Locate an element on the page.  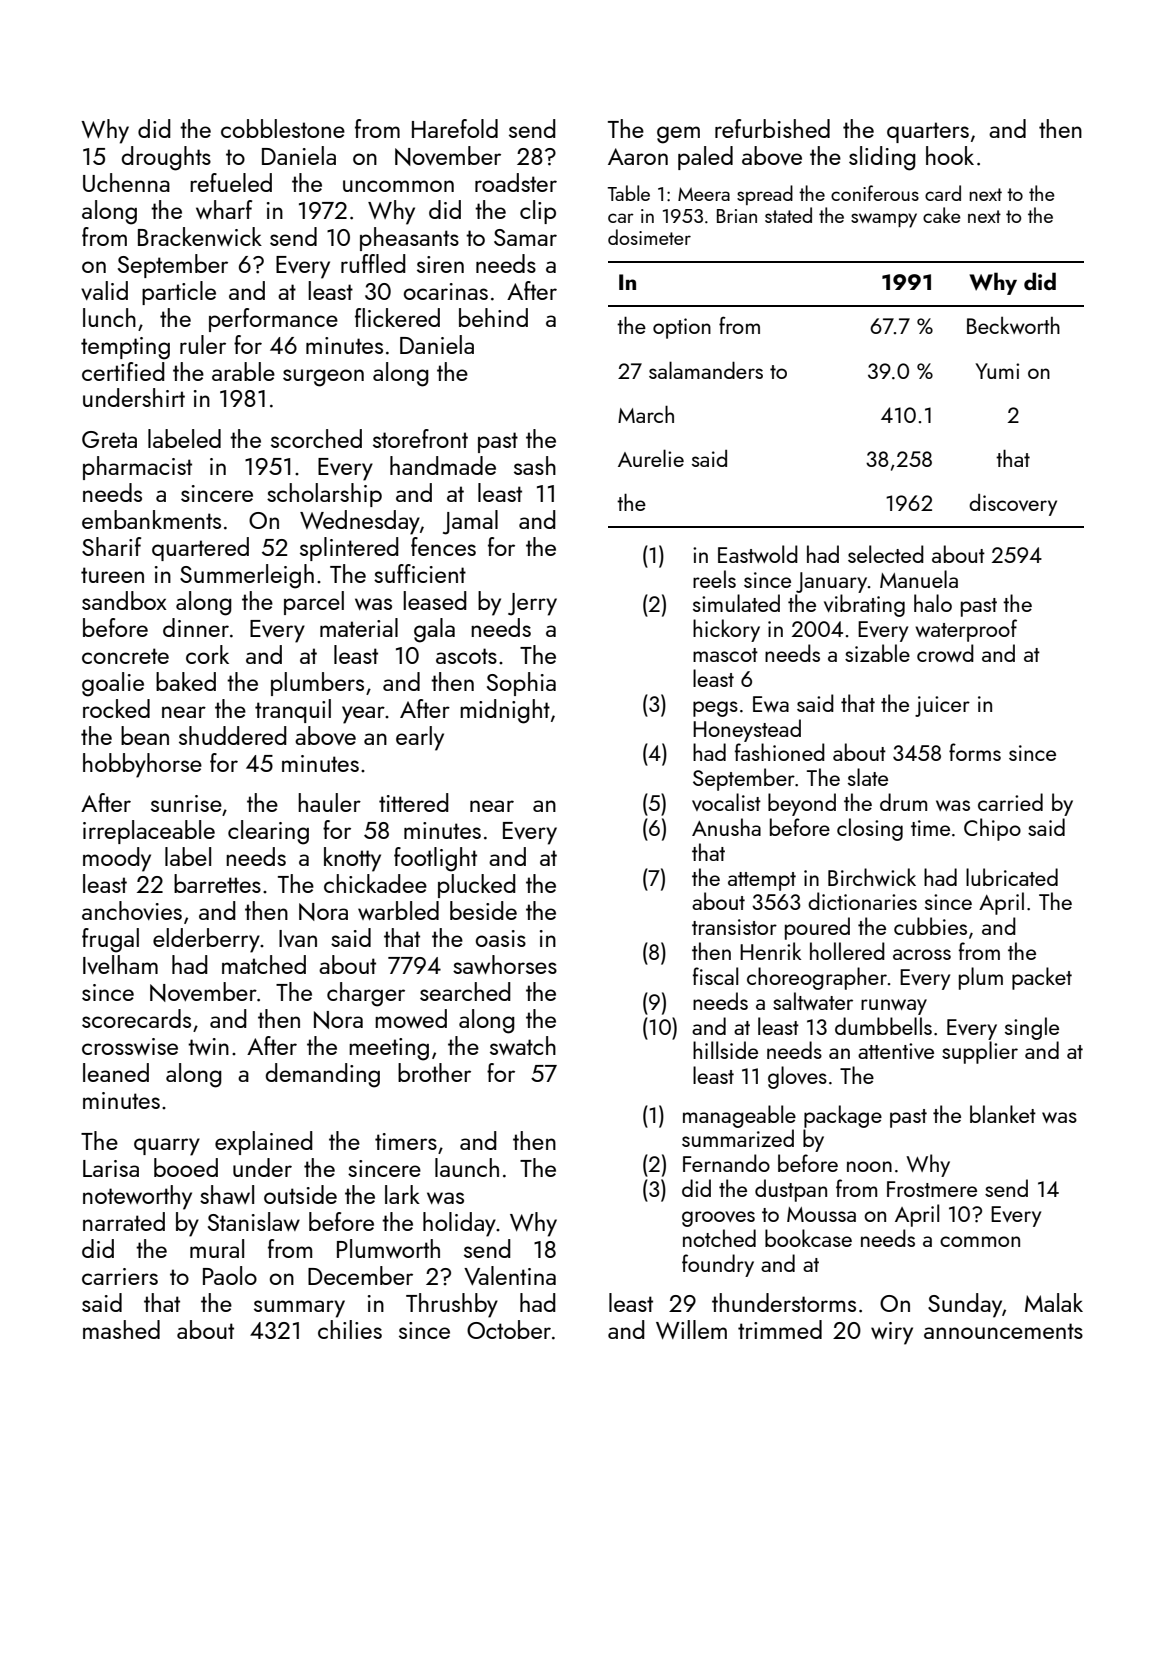
October is located at coordinates (509, 1329).
